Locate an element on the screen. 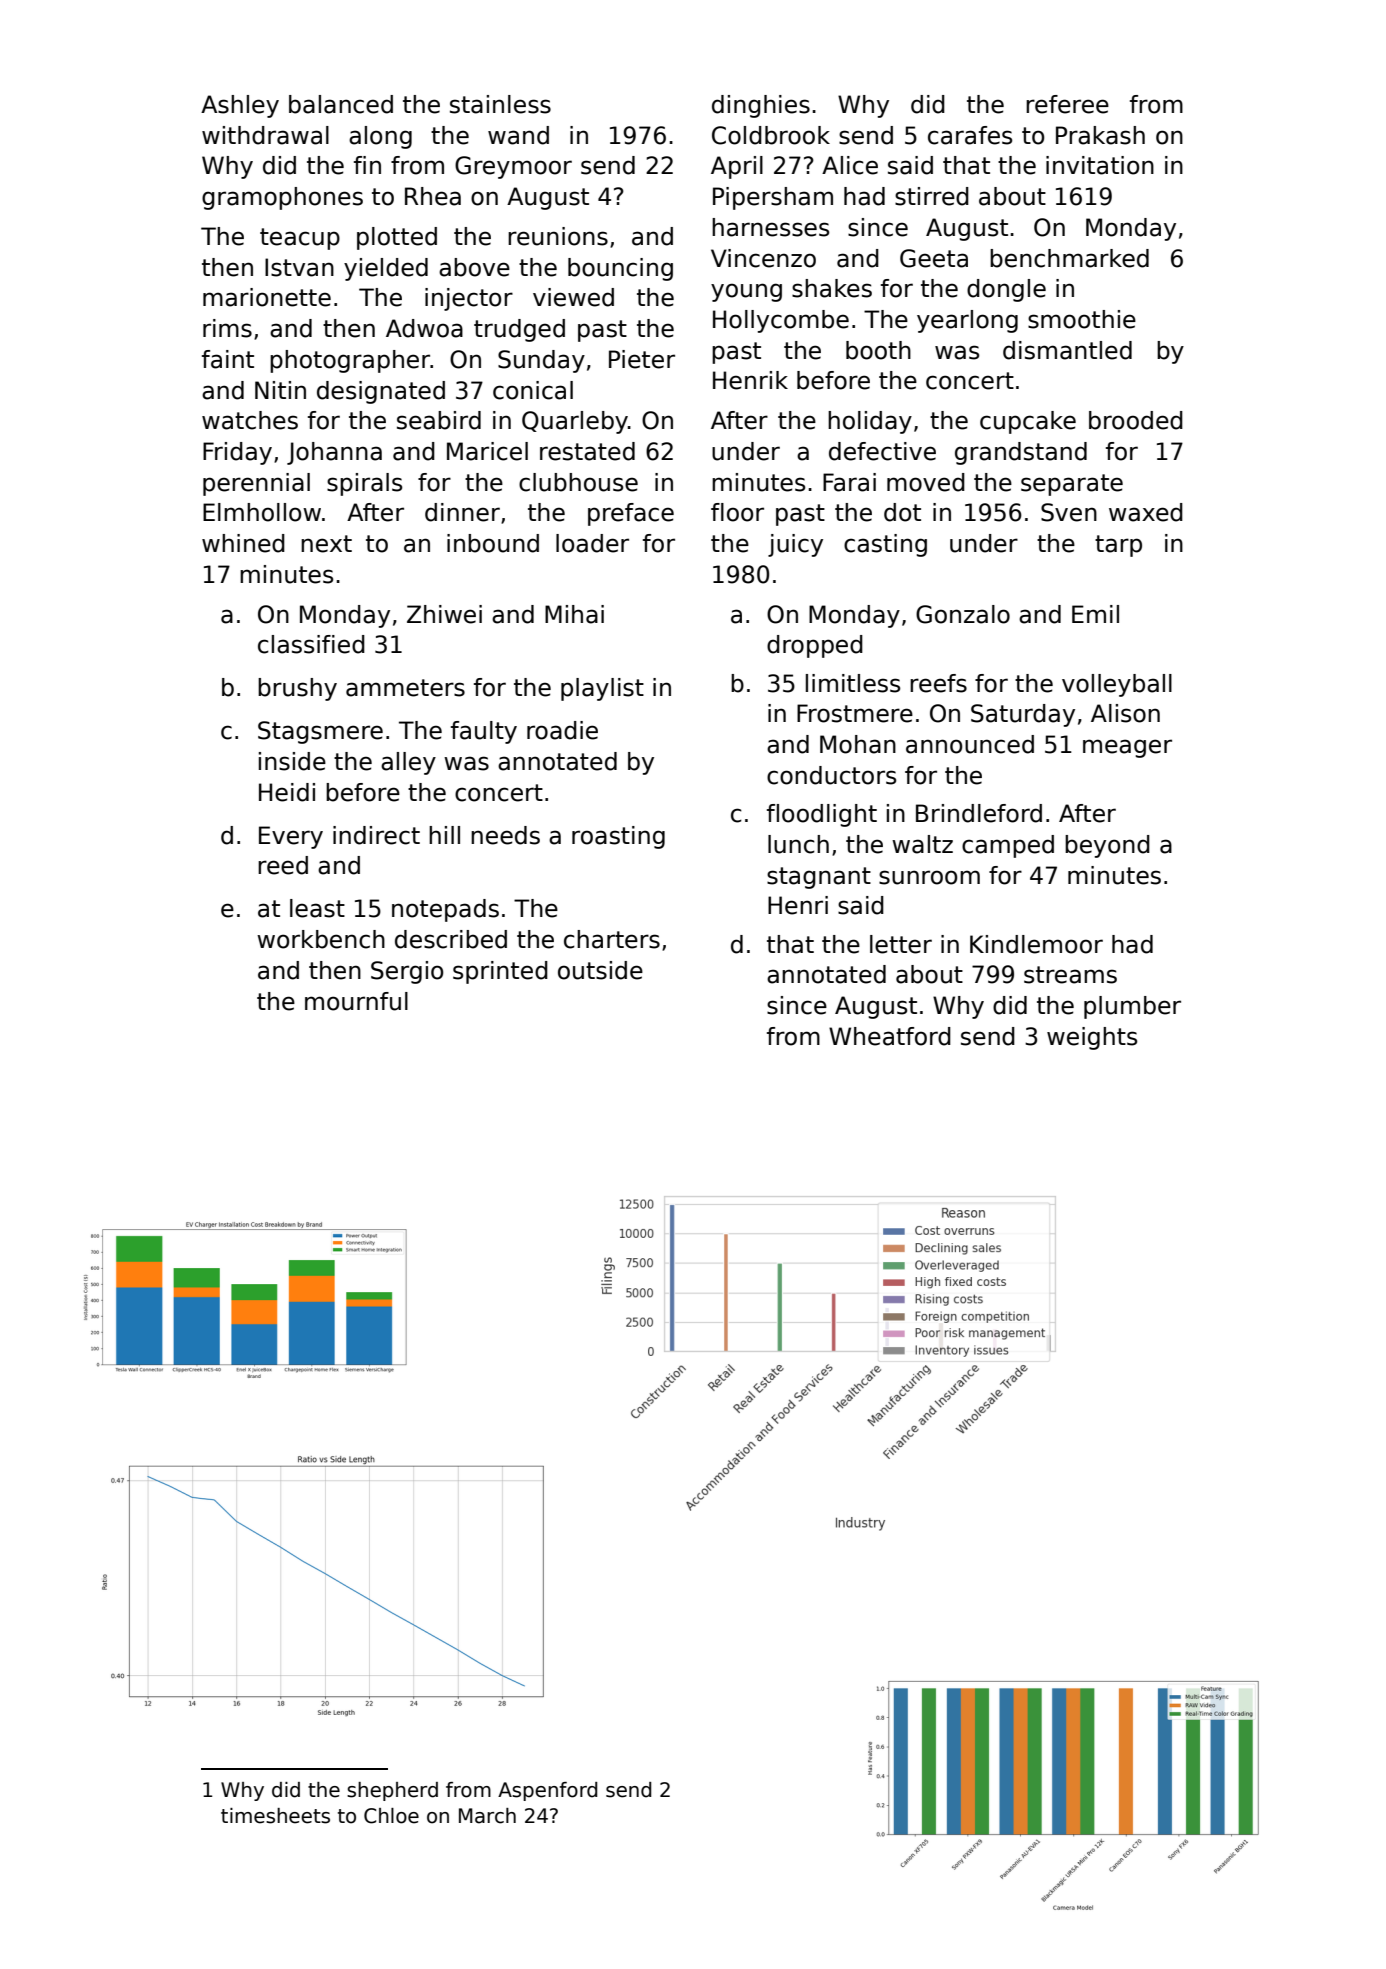 The image size is (1386, 1969). hill is located at coordinates (444, 835).
